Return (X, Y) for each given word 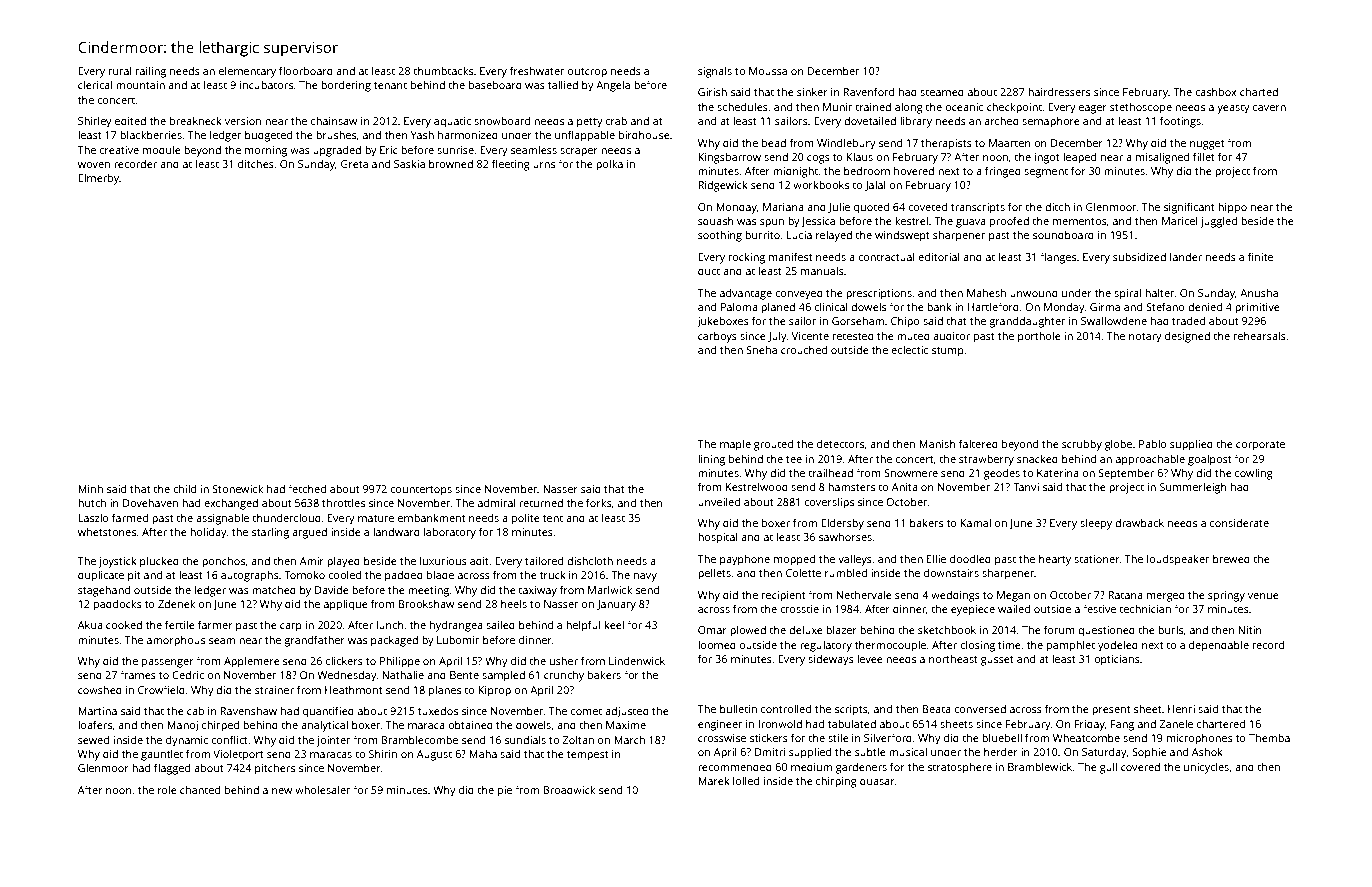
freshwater (537, 70)
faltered (978, 443)
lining (711, 460)
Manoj (182, 726)
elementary (247, 72)
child (184, 488)
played (343, 562)
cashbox (1216, 91)
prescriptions (879, 294)
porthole (1039, 337)
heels (514, 603)
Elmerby (98, 179)
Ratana (1125, 595)
